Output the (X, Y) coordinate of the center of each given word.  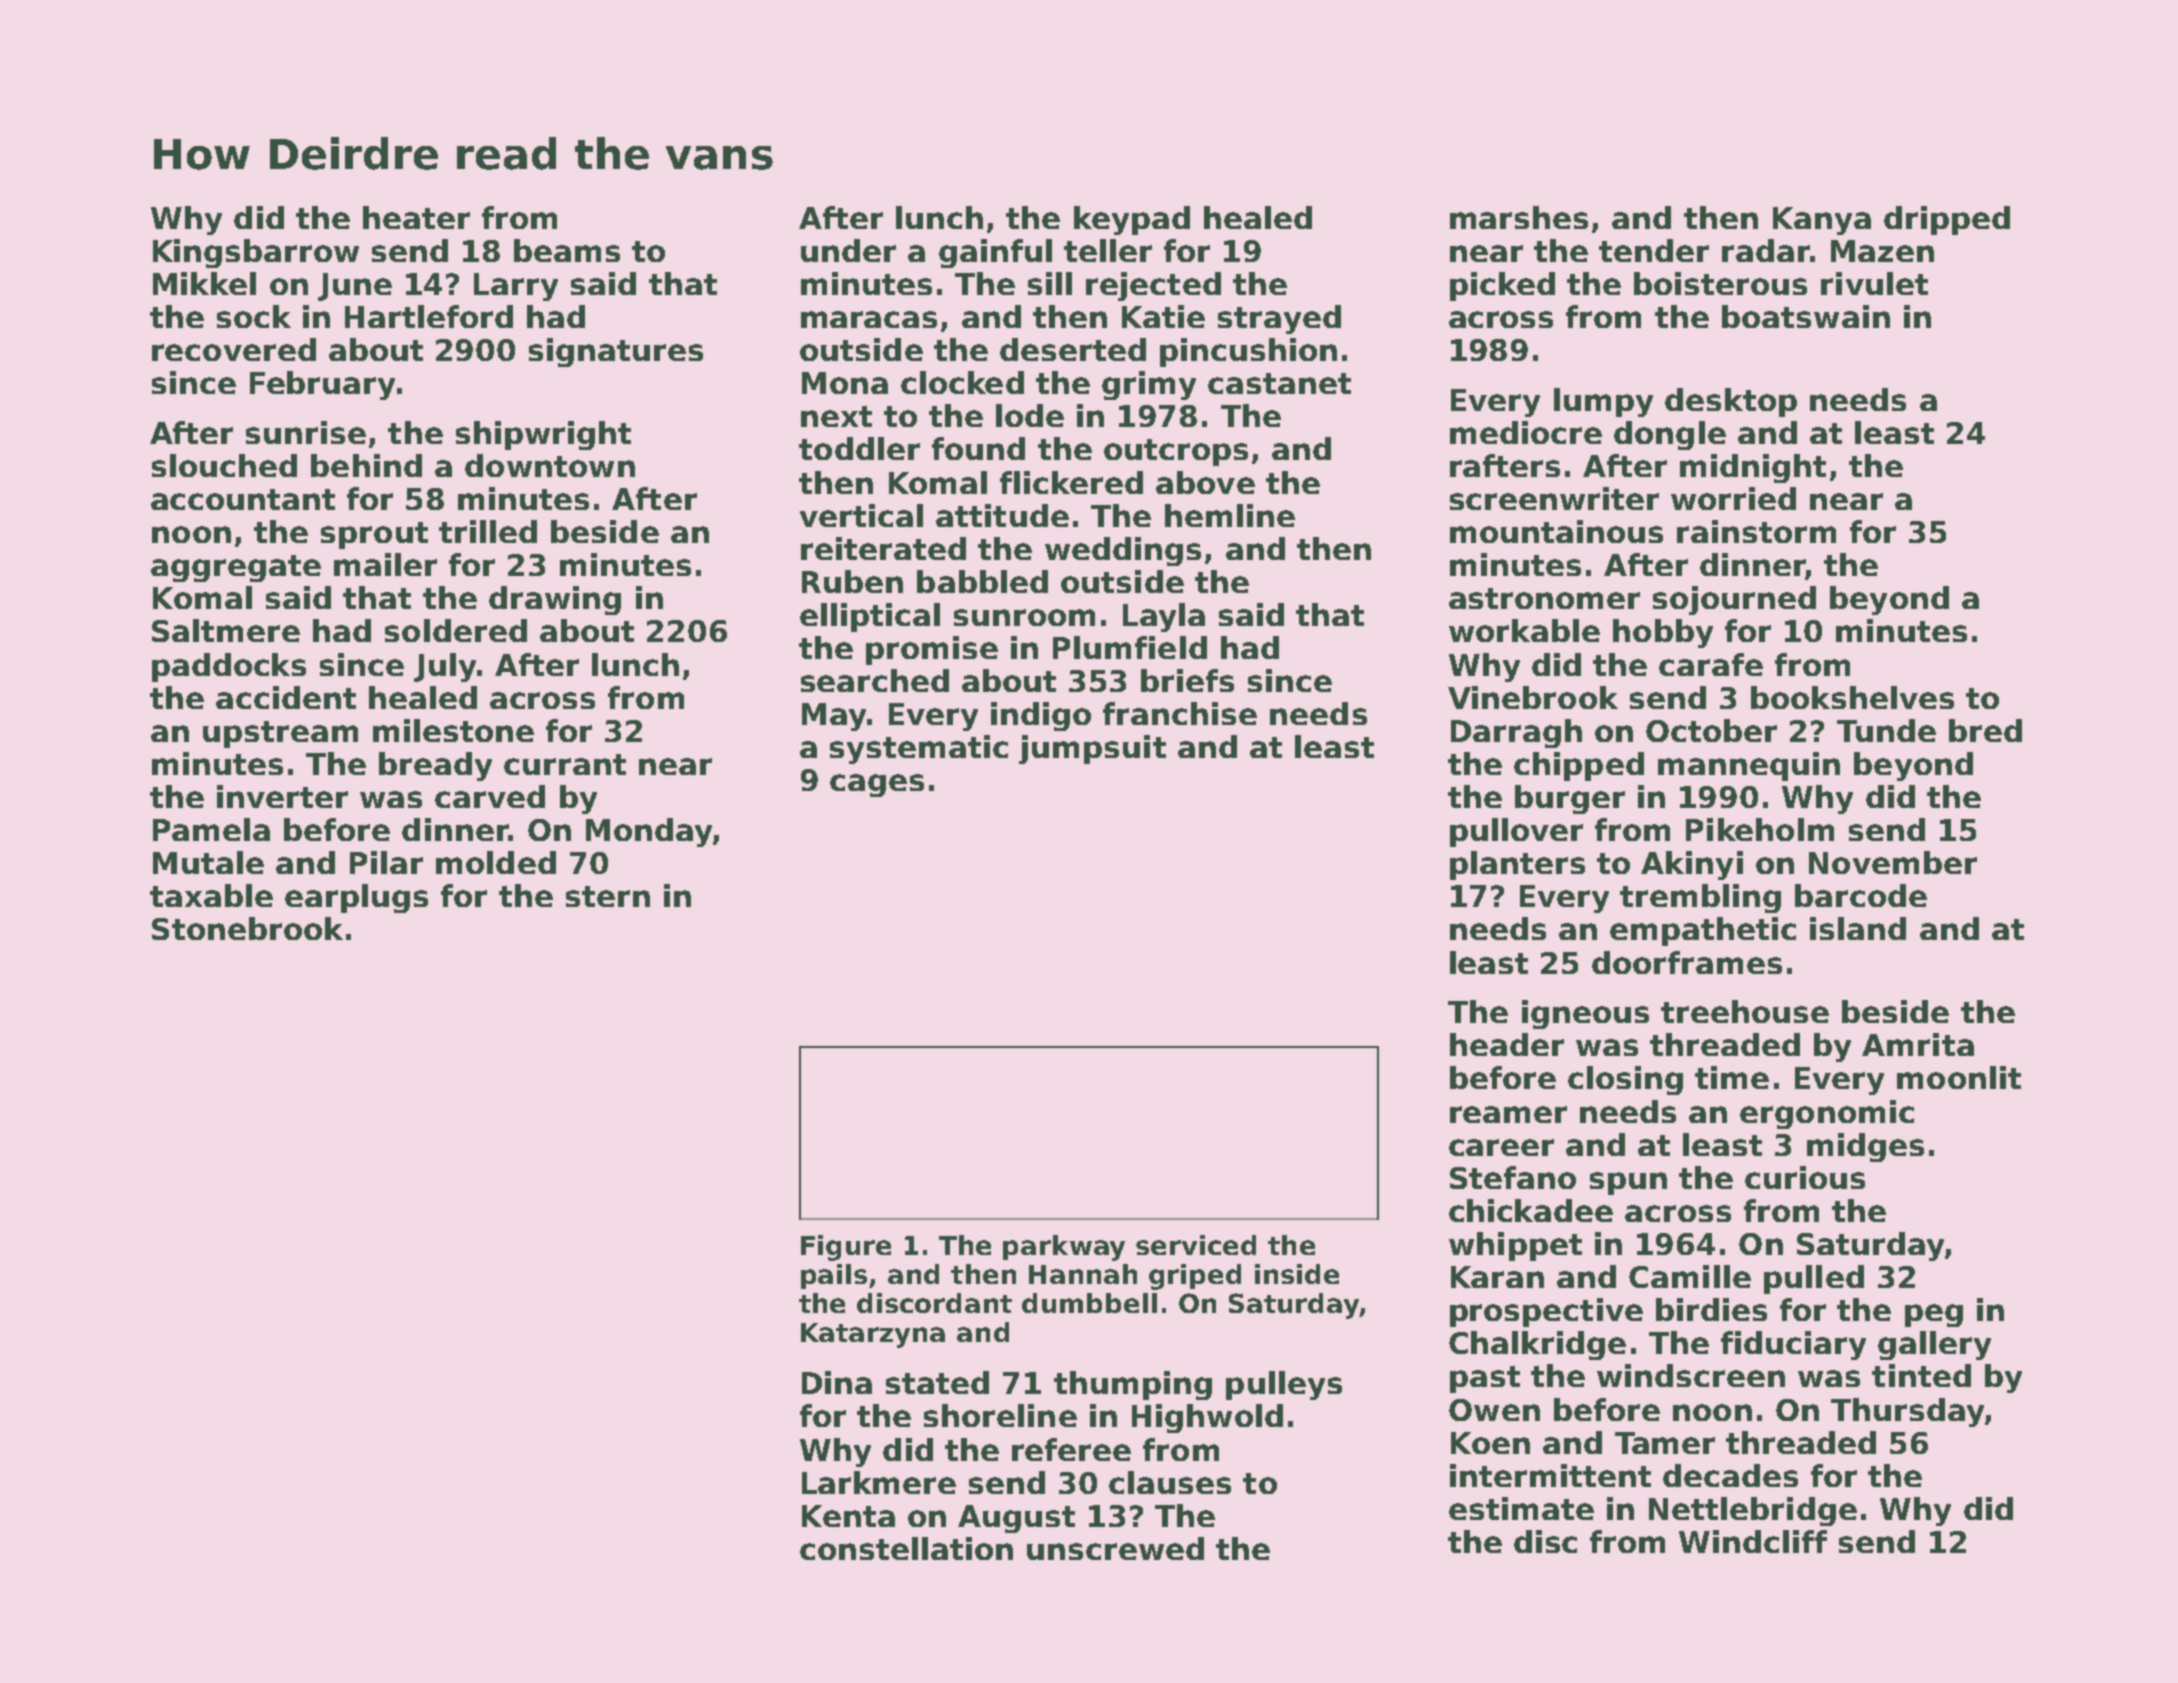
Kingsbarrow (256, 253)
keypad (1132, 220)
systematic (919, 749)
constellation (906, 1548)
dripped (1947, 220)
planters (1517, 865)
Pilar (386, 862)
